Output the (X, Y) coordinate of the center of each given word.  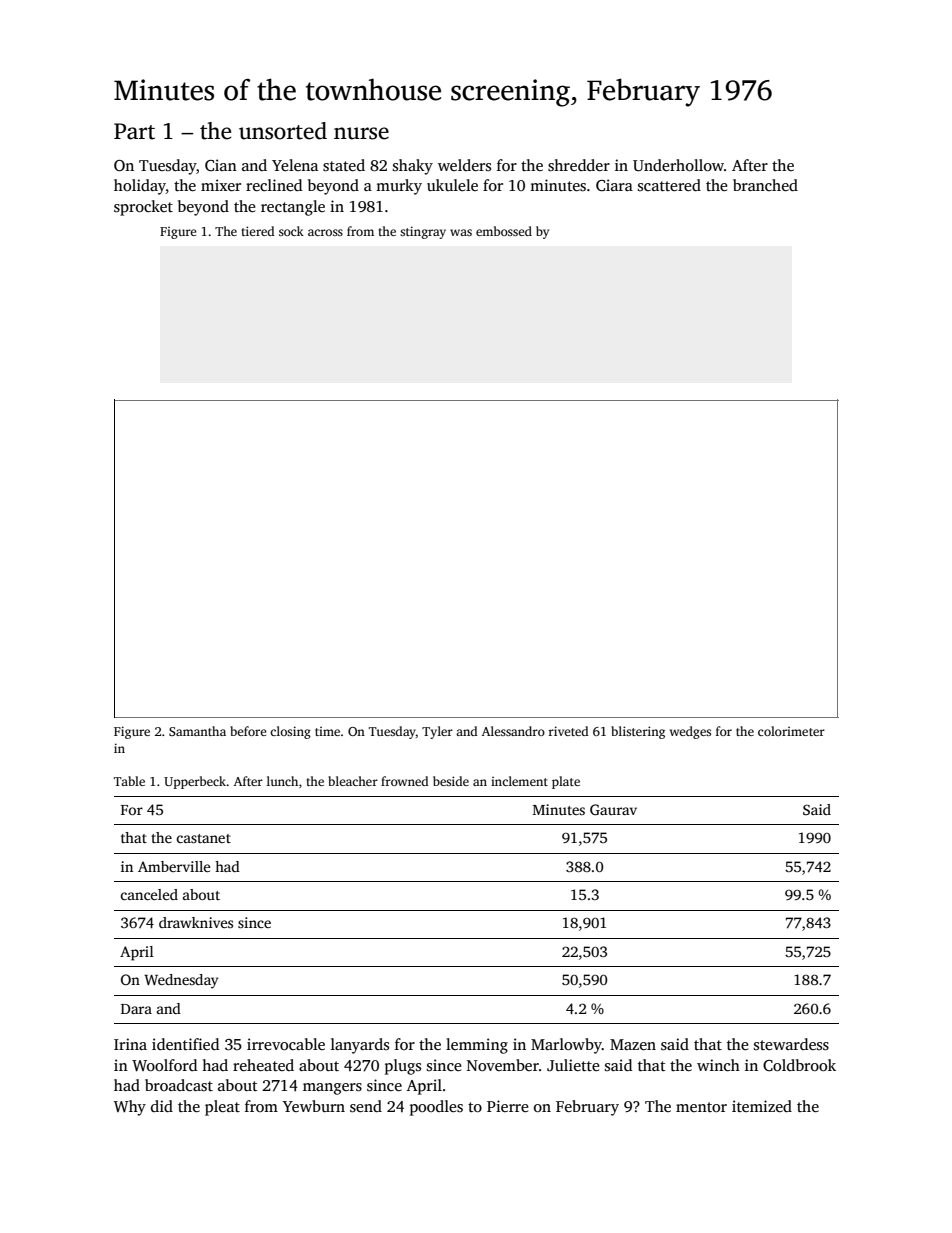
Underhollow (678, 165)
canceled (149, 894)
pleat (222, 1108)
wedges (690, 732)
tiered (258, 231)
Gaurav (613, 809)
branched (765, 185)
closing (290, 732)
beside (451, 781)
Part (134, 131)
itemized (762, 1106)
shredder (579, 165)
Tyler (437, 732)
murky (399, 187)
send (366, 1106)
